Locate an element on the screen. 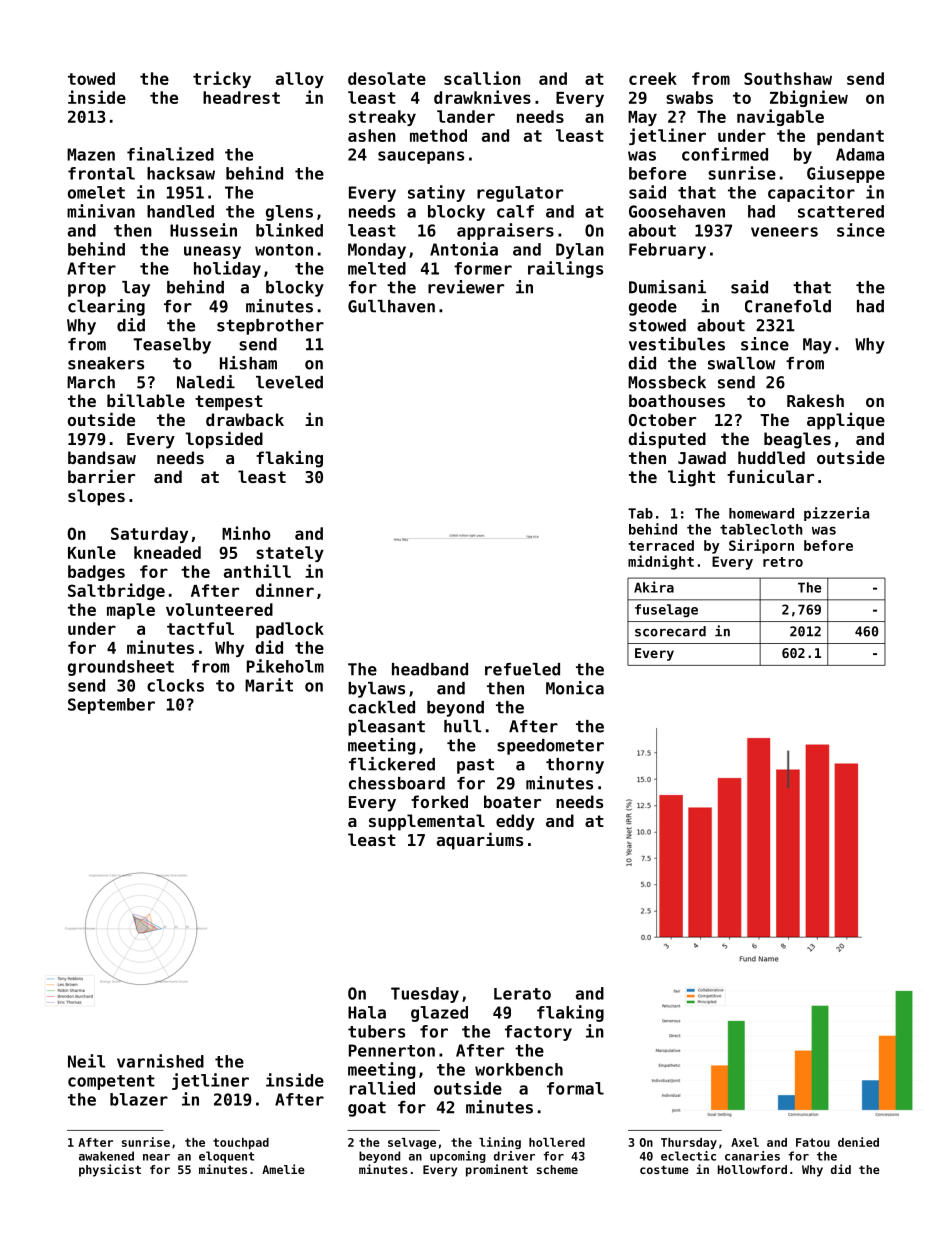 Image resolution: width=952 pixels, height=1233 pixels. Teaselby is located at coordinates (172, 346).
